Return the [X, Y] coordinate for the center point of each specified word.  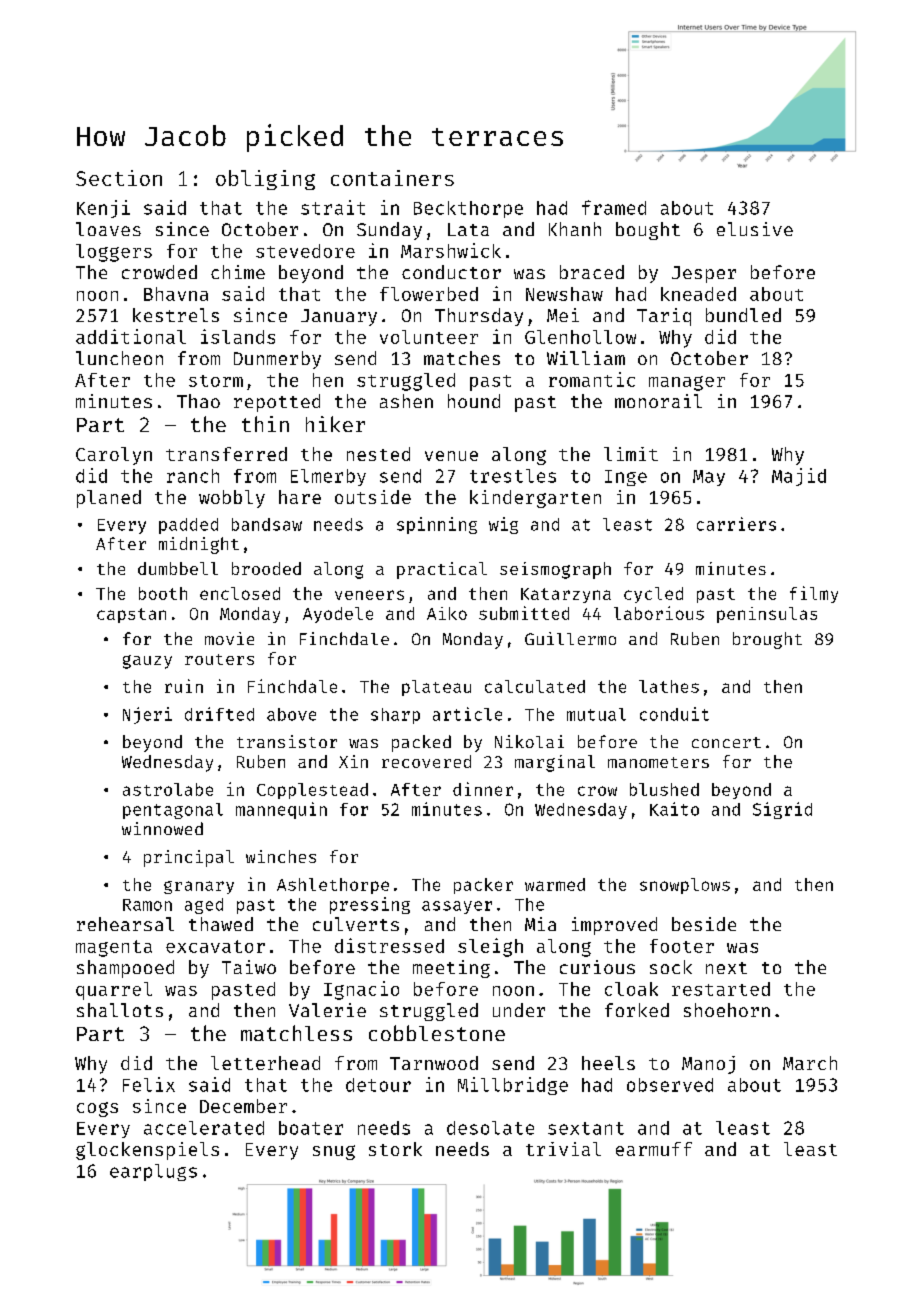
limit [631, 454]
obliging [265, 180]
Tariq [664, 317]
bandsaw [267, 524]
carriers [736, 524]
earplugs [153, 1172]
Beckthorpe [468, 209]
